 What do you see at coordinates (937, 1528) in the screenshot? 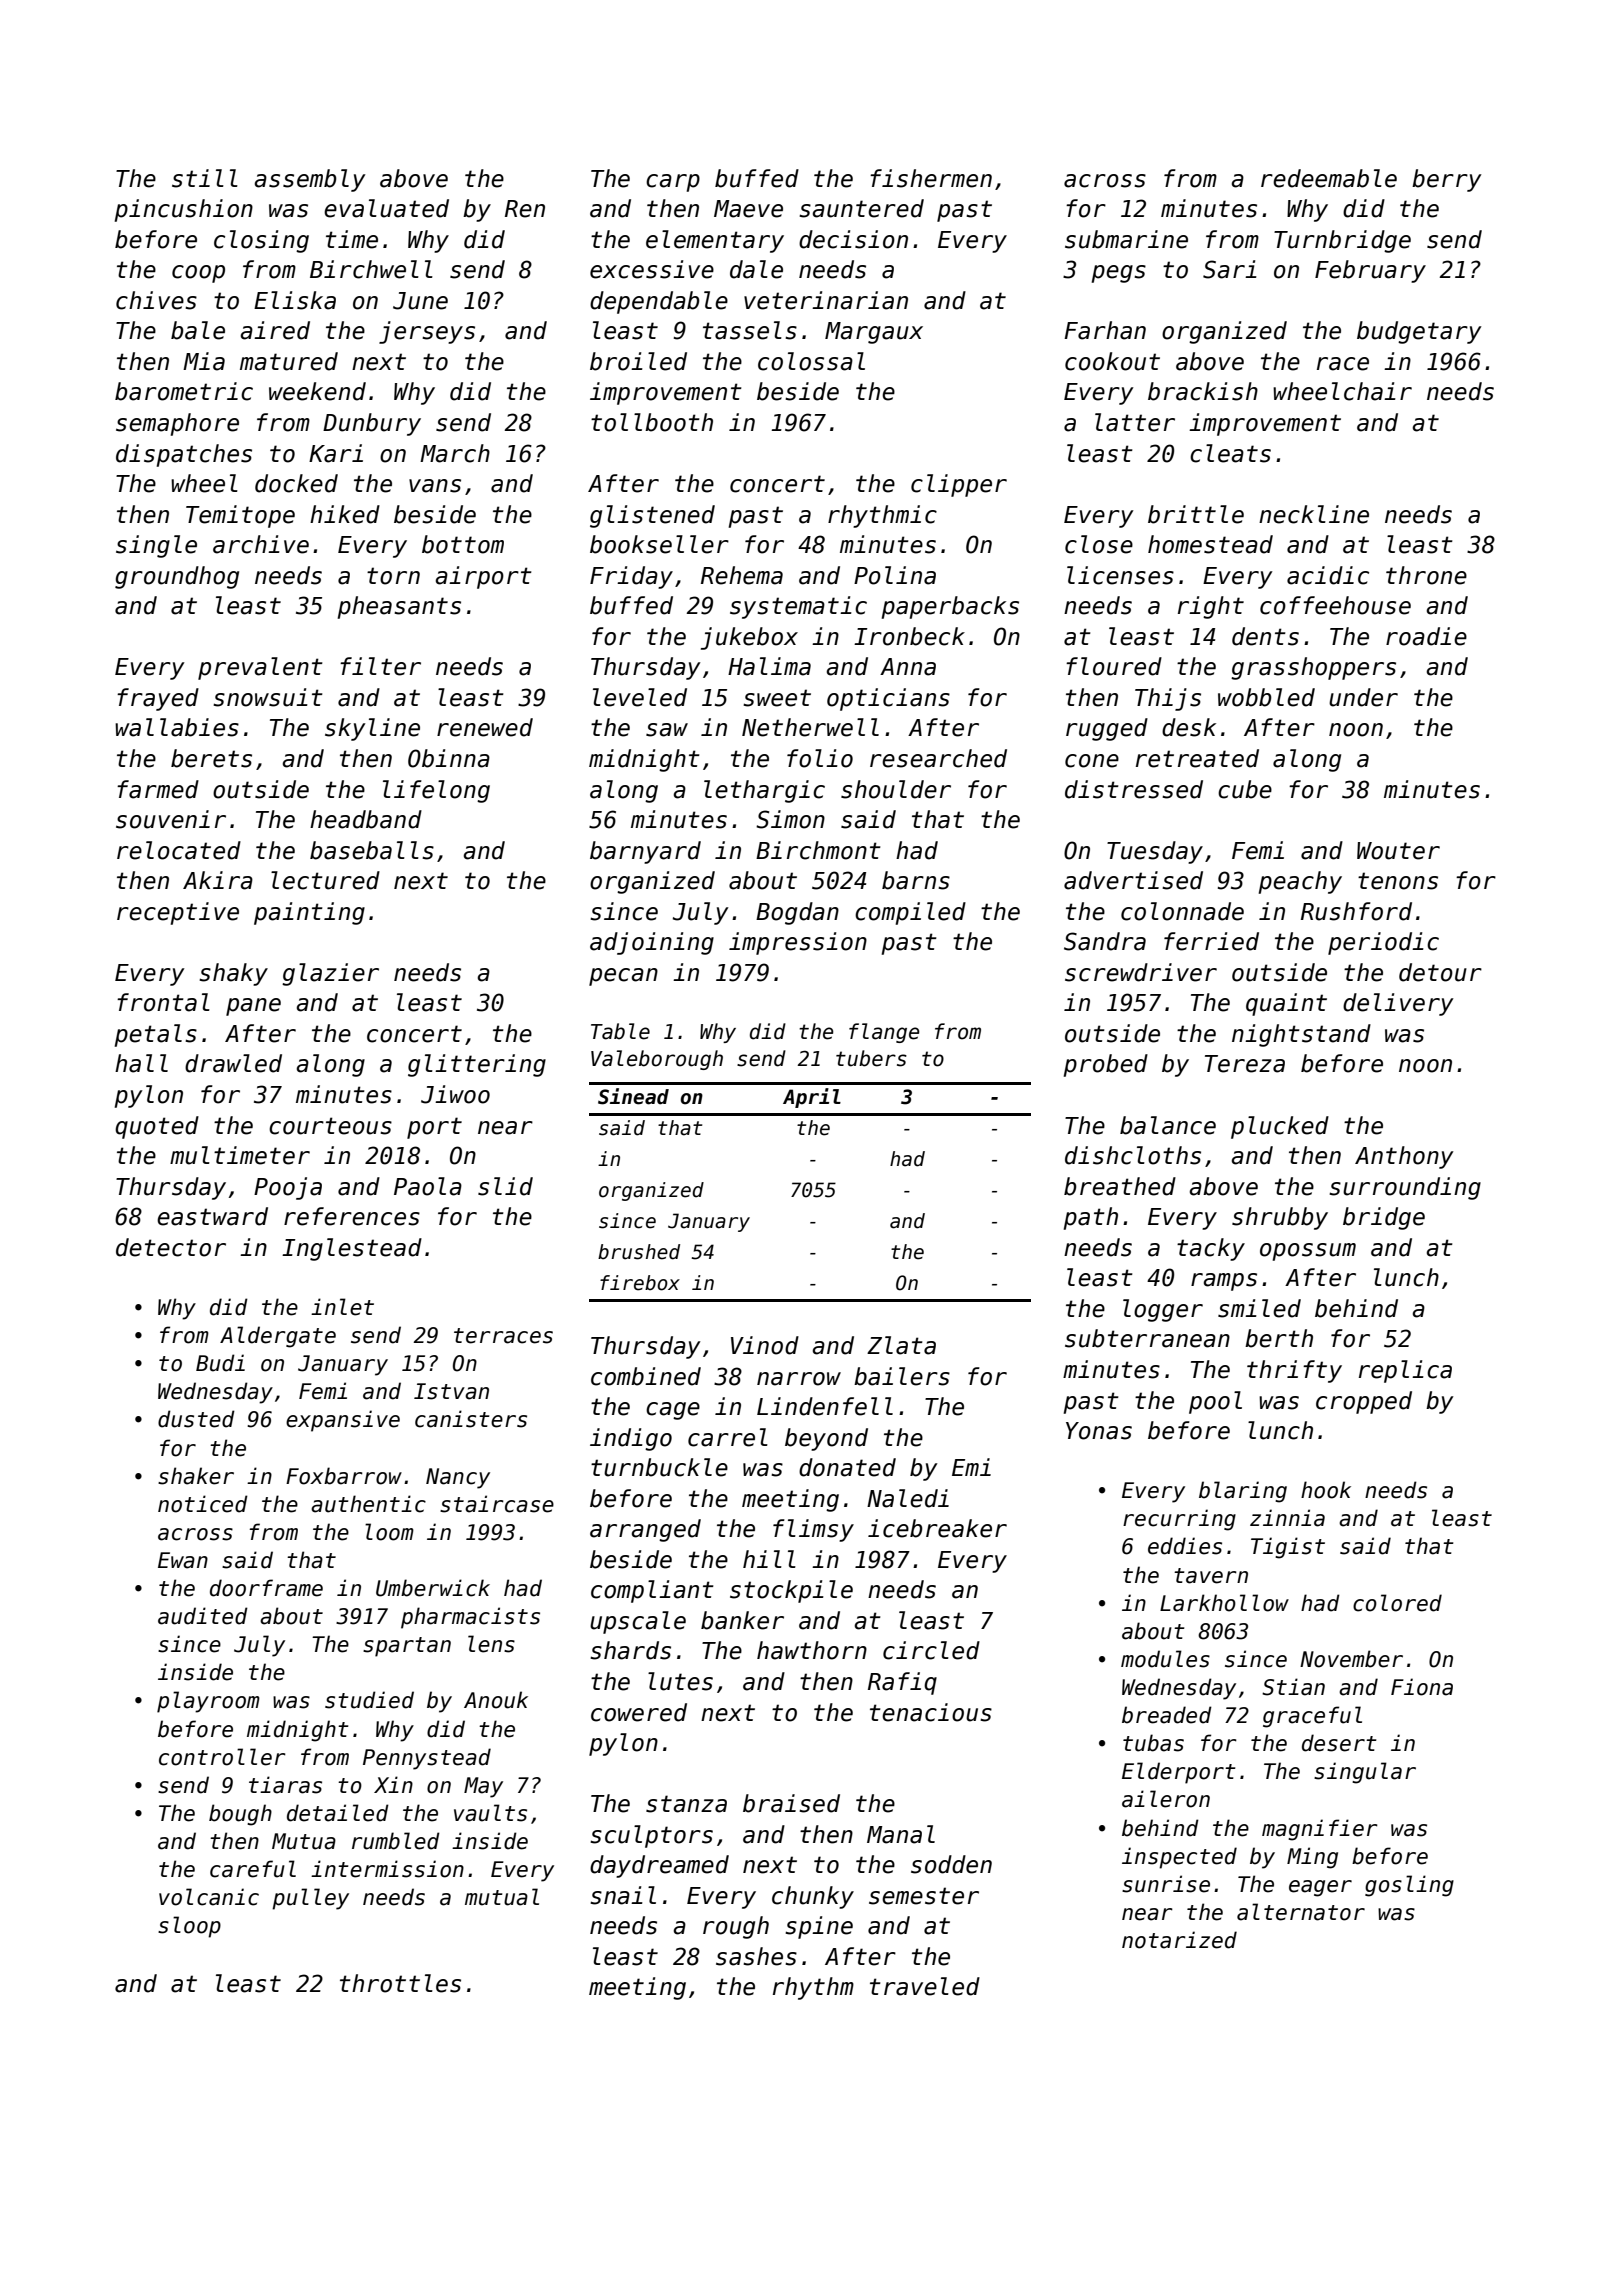
I see `icebreaker` at bounding box center [937, 1528].
